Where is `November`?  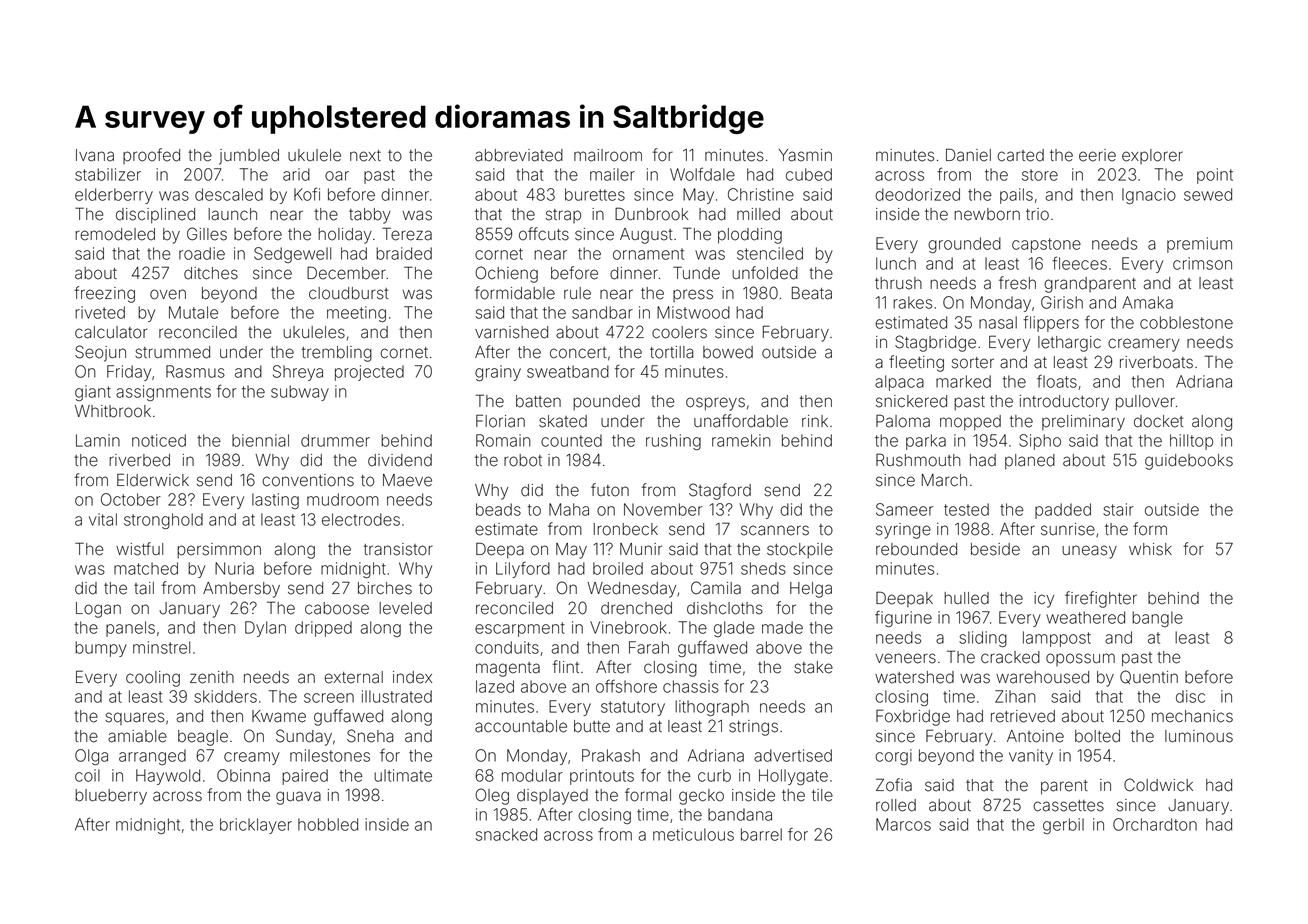 November is located at coordinates (663, 509).
